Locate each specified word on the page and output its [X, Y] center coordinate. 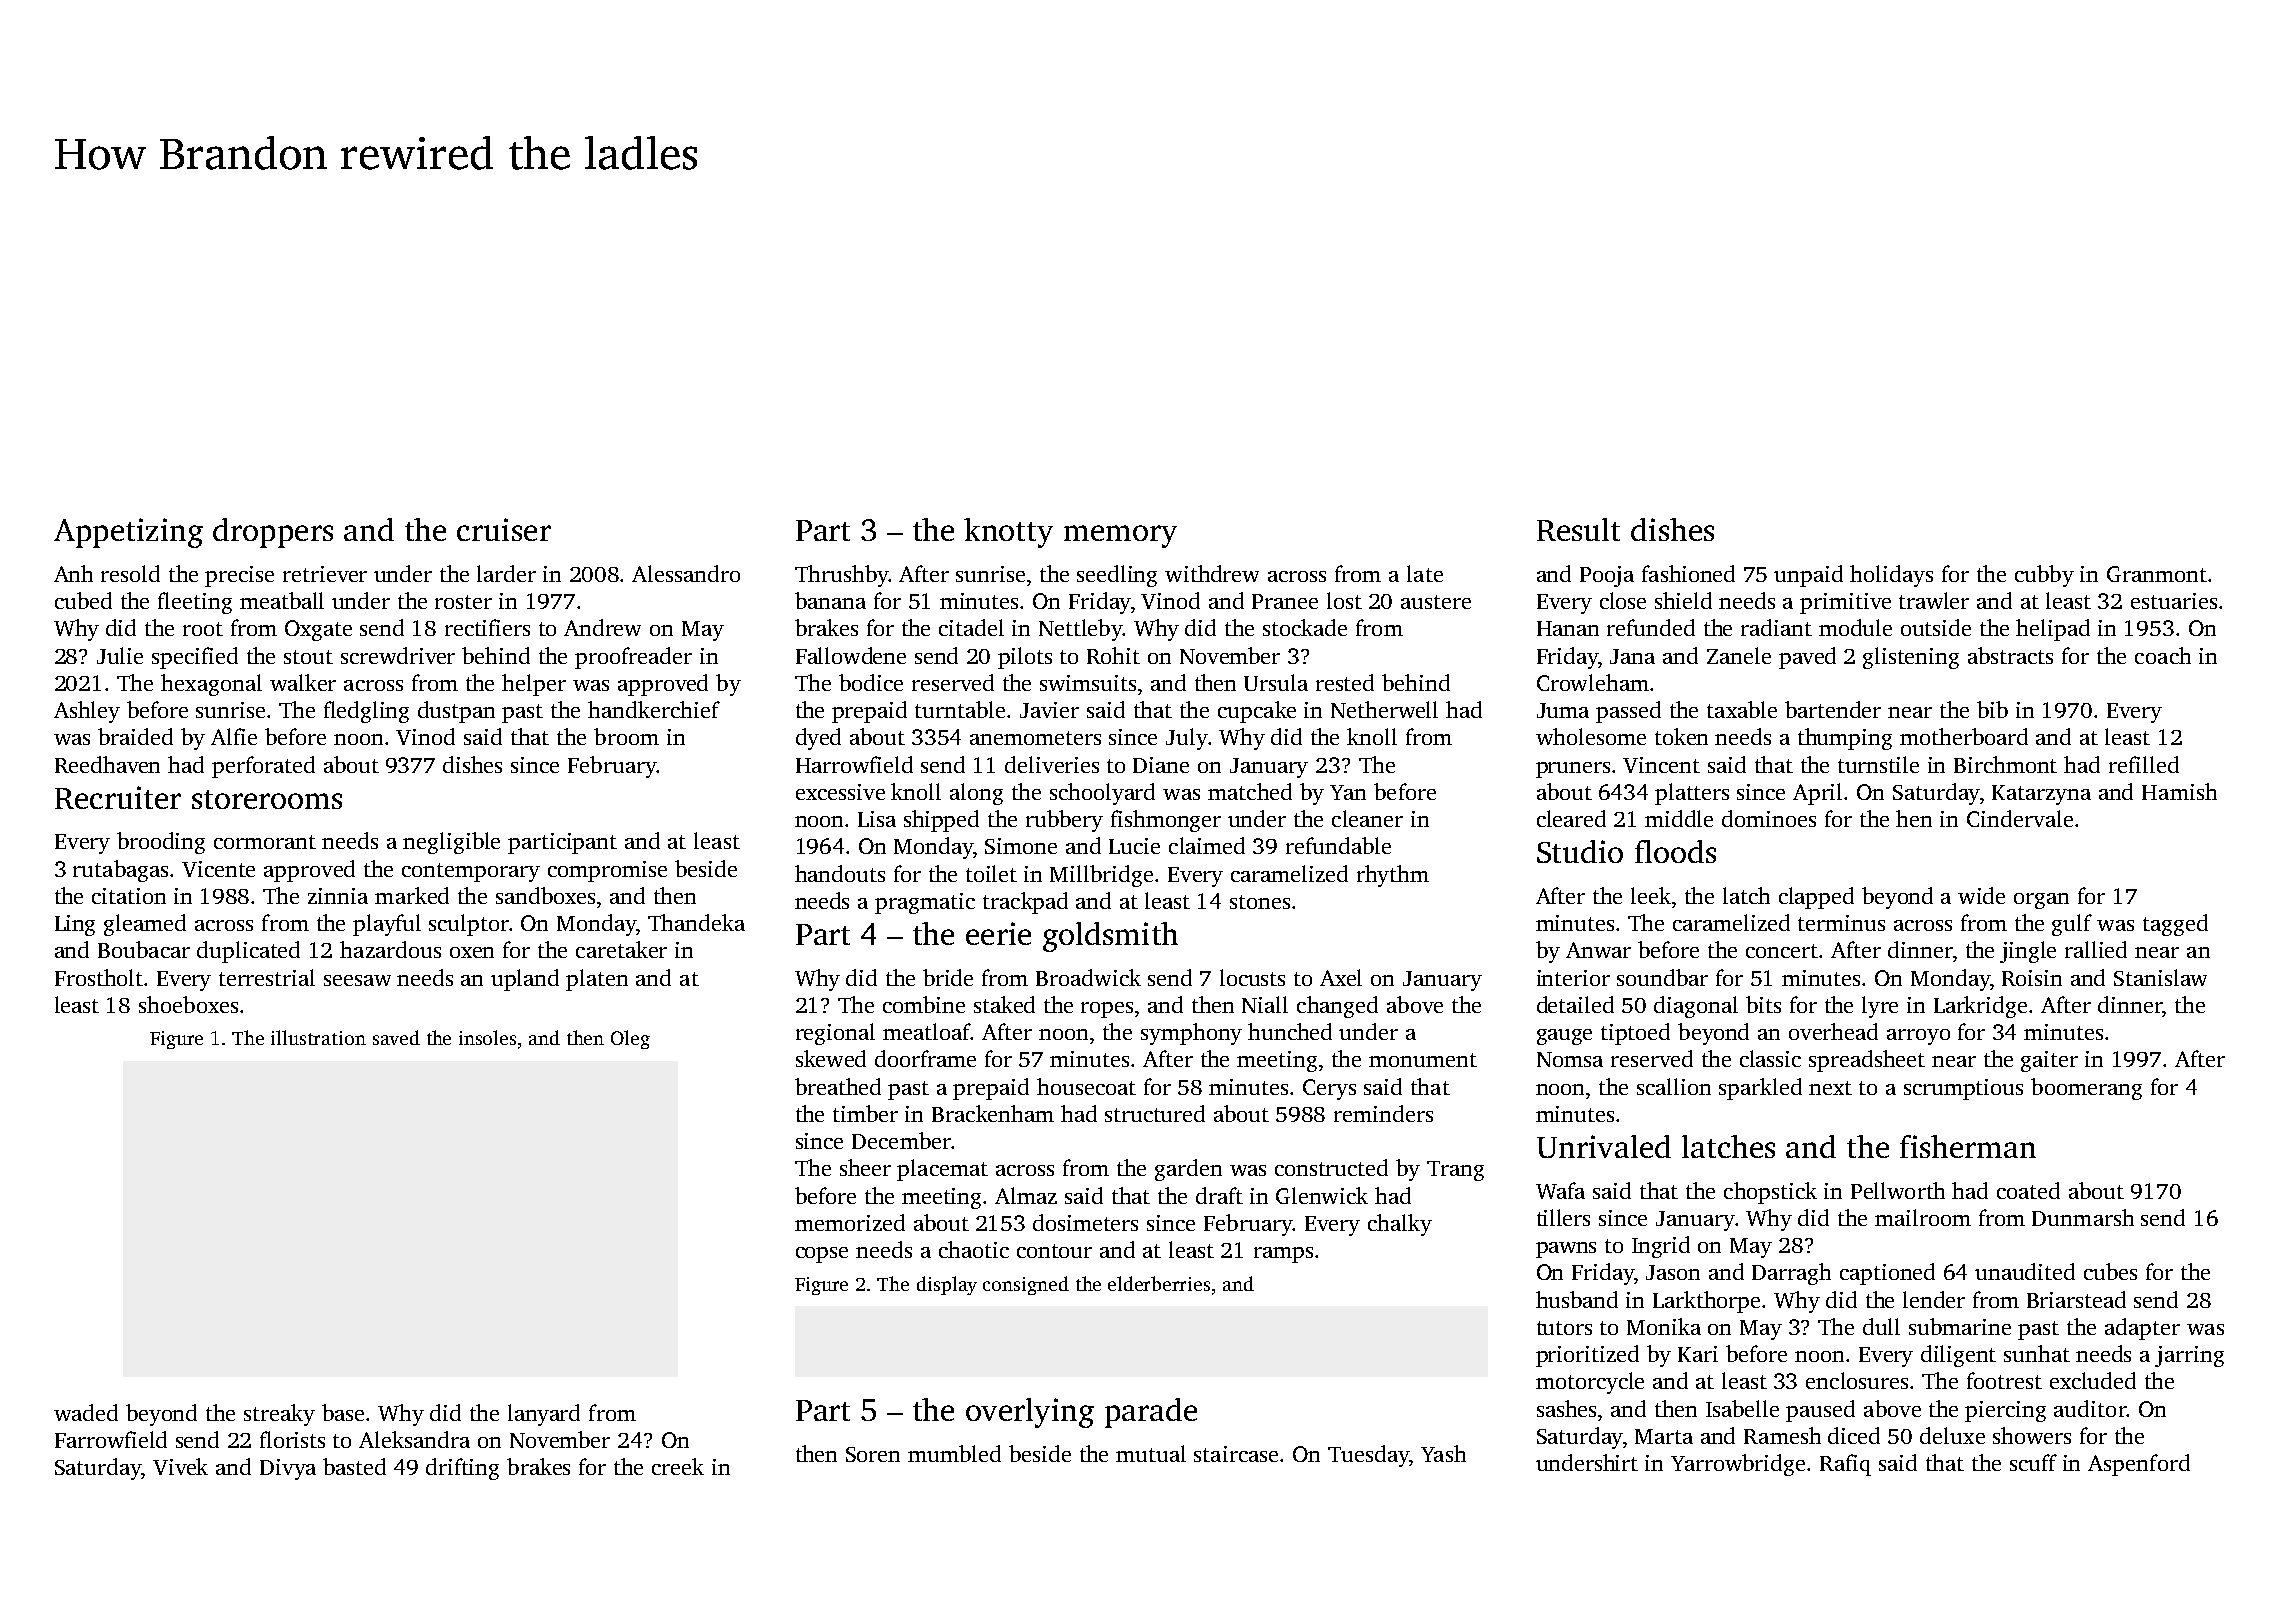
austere [1436, 602]
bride [948, 977]
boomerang [2086, 1089]
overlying [1030, 1413]
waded [86, 1412]
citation [129, 896]
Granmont [2157, 574]
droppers [273, 533]
